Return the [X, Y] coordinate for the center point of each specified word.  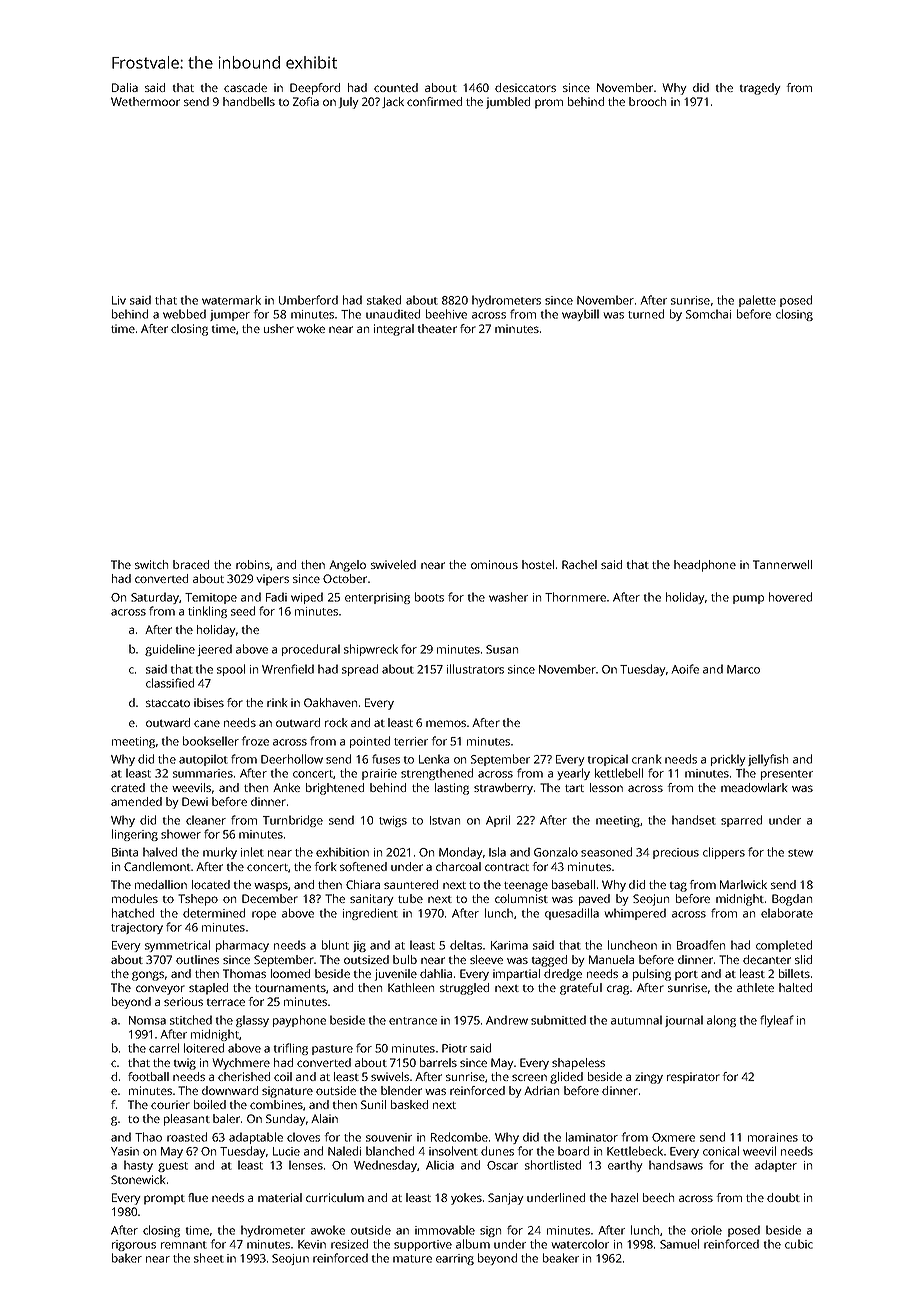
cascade [245, 87]
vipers [272, 580]
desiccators [525, 87]
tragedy [760, 89]
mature [412, 1259]
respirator [693, 1078]
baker [127, 1258]
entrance [413, 1021]
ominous [494, 564]
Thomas [244, 973]
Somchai [708, 314]
